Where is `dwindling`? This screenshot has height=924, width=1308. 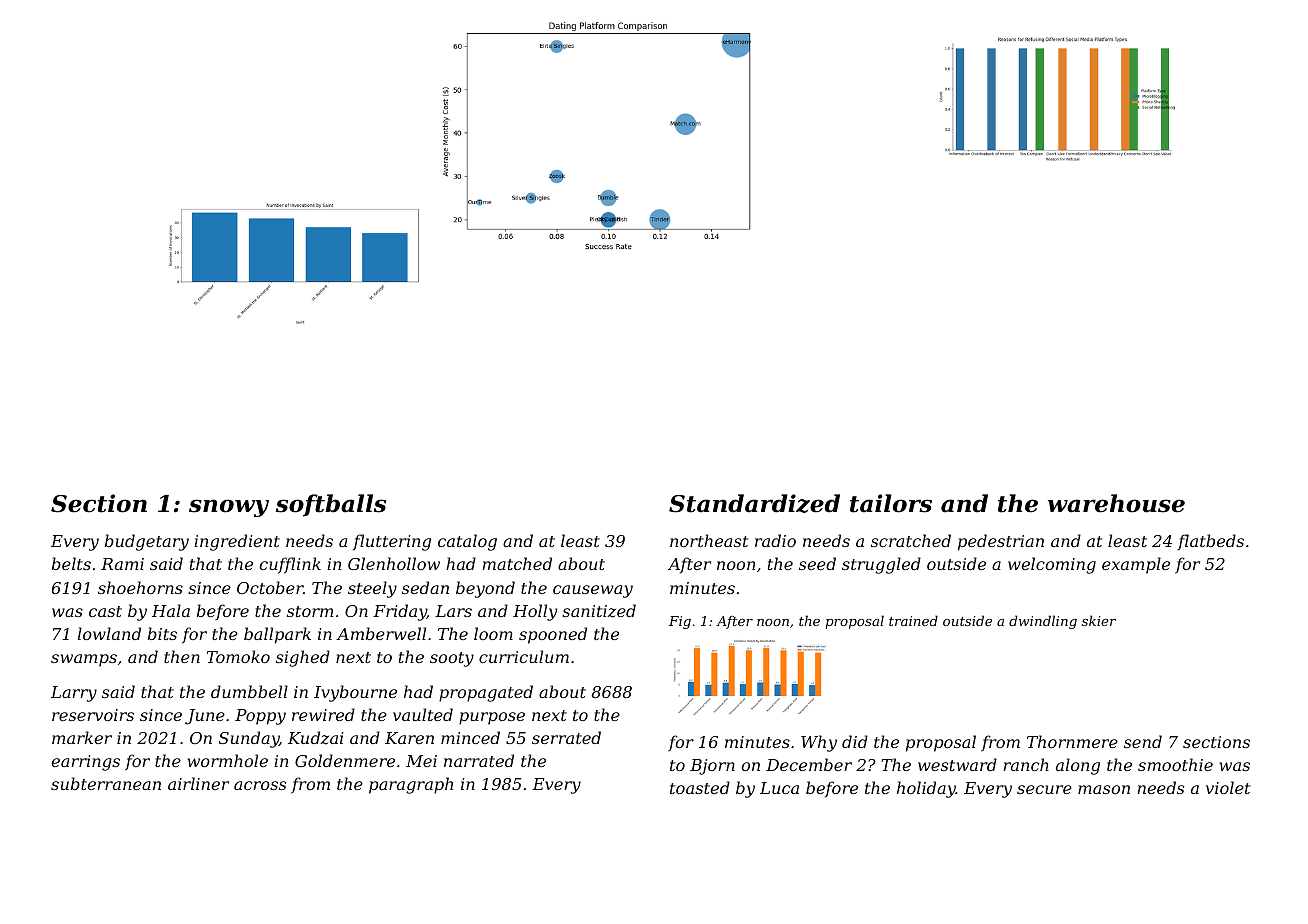
dwindling is located at coordinates (1043, 622).
